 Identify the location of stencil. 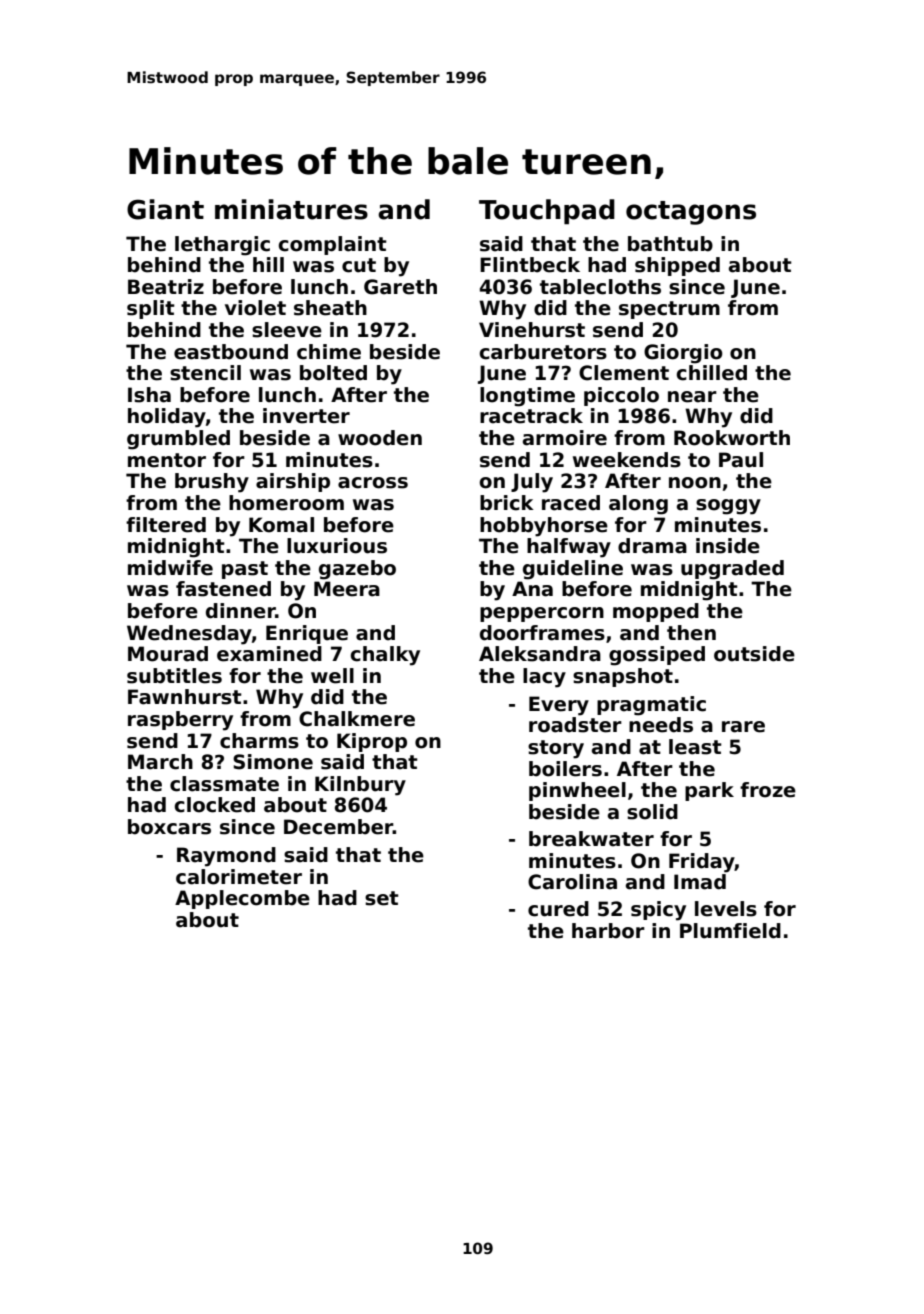
(205, 373).
